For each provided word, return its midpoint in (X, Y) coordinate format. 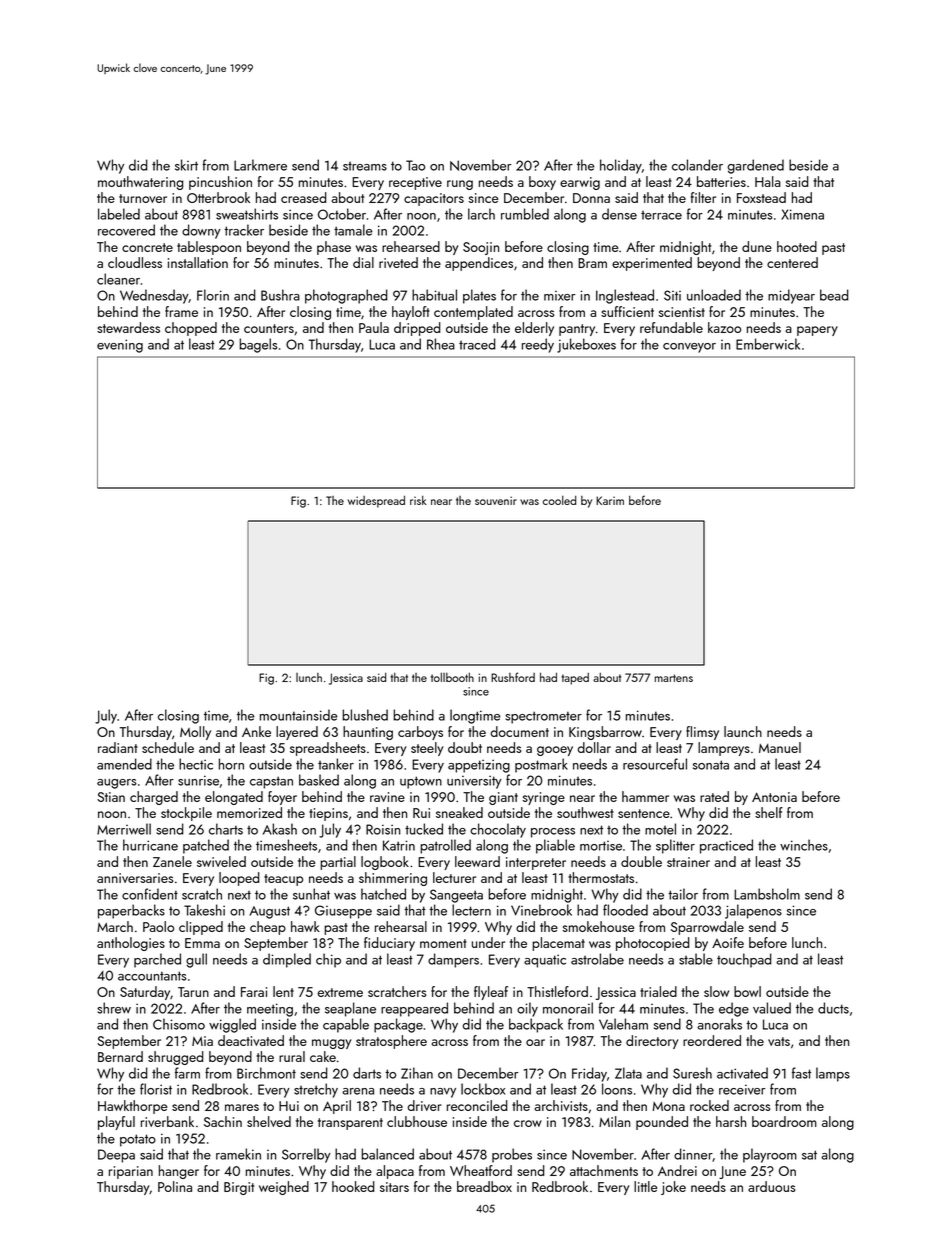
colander (697, 165)
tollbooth (452, 677)
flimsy (702, 733)
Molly (195, 733)
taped (575, 679)
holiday (621, 166)
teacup (283, 880)
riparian (131, 1172)
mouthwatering (141, 183)
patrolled (445, 846)
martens (674, 678)
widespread (376, 501)
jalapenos (753, 911)
